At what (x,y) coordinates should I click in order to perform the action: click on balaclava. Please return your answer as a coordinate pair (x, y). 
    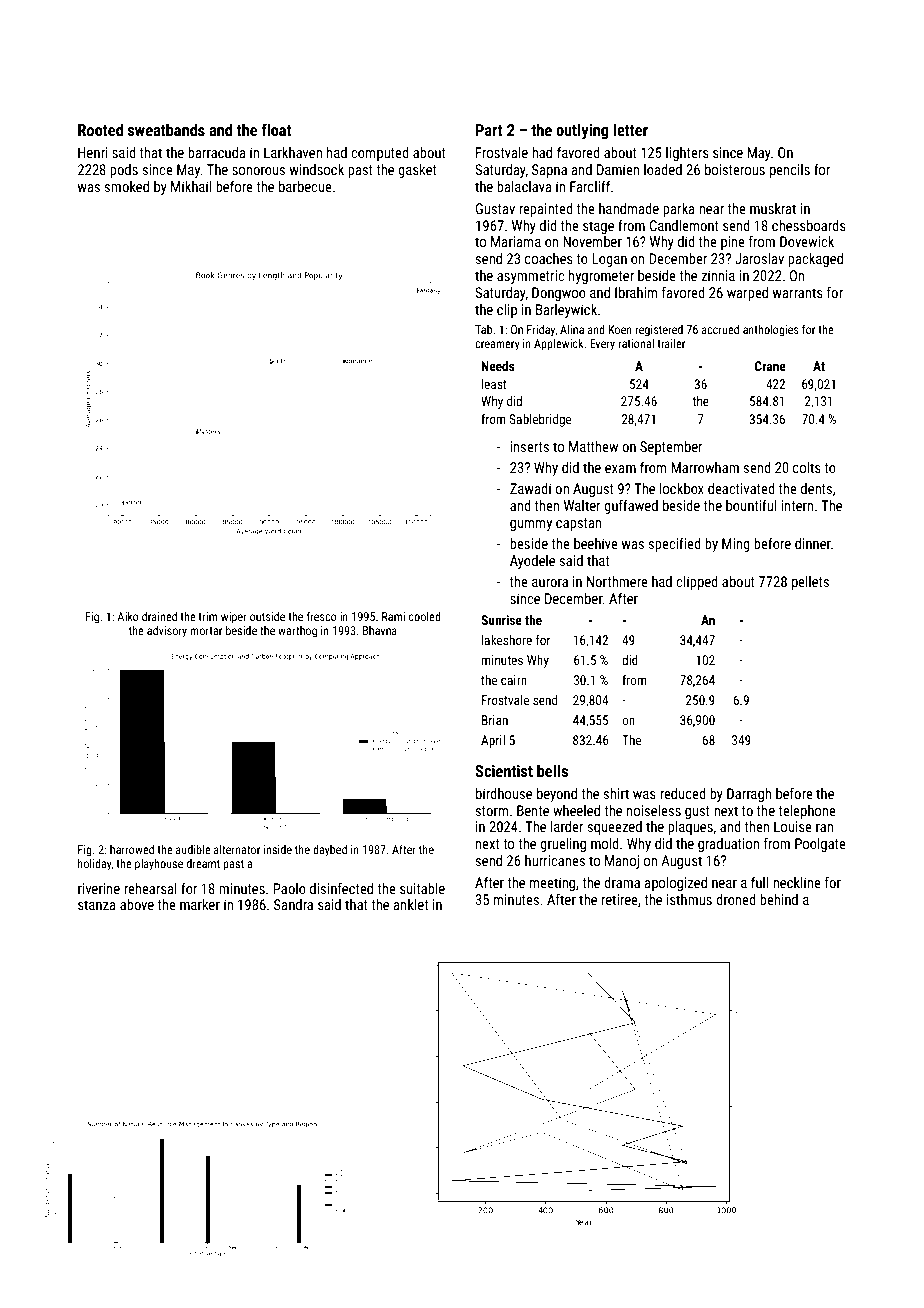
    Looking at the image, I should click on (524, 186).
